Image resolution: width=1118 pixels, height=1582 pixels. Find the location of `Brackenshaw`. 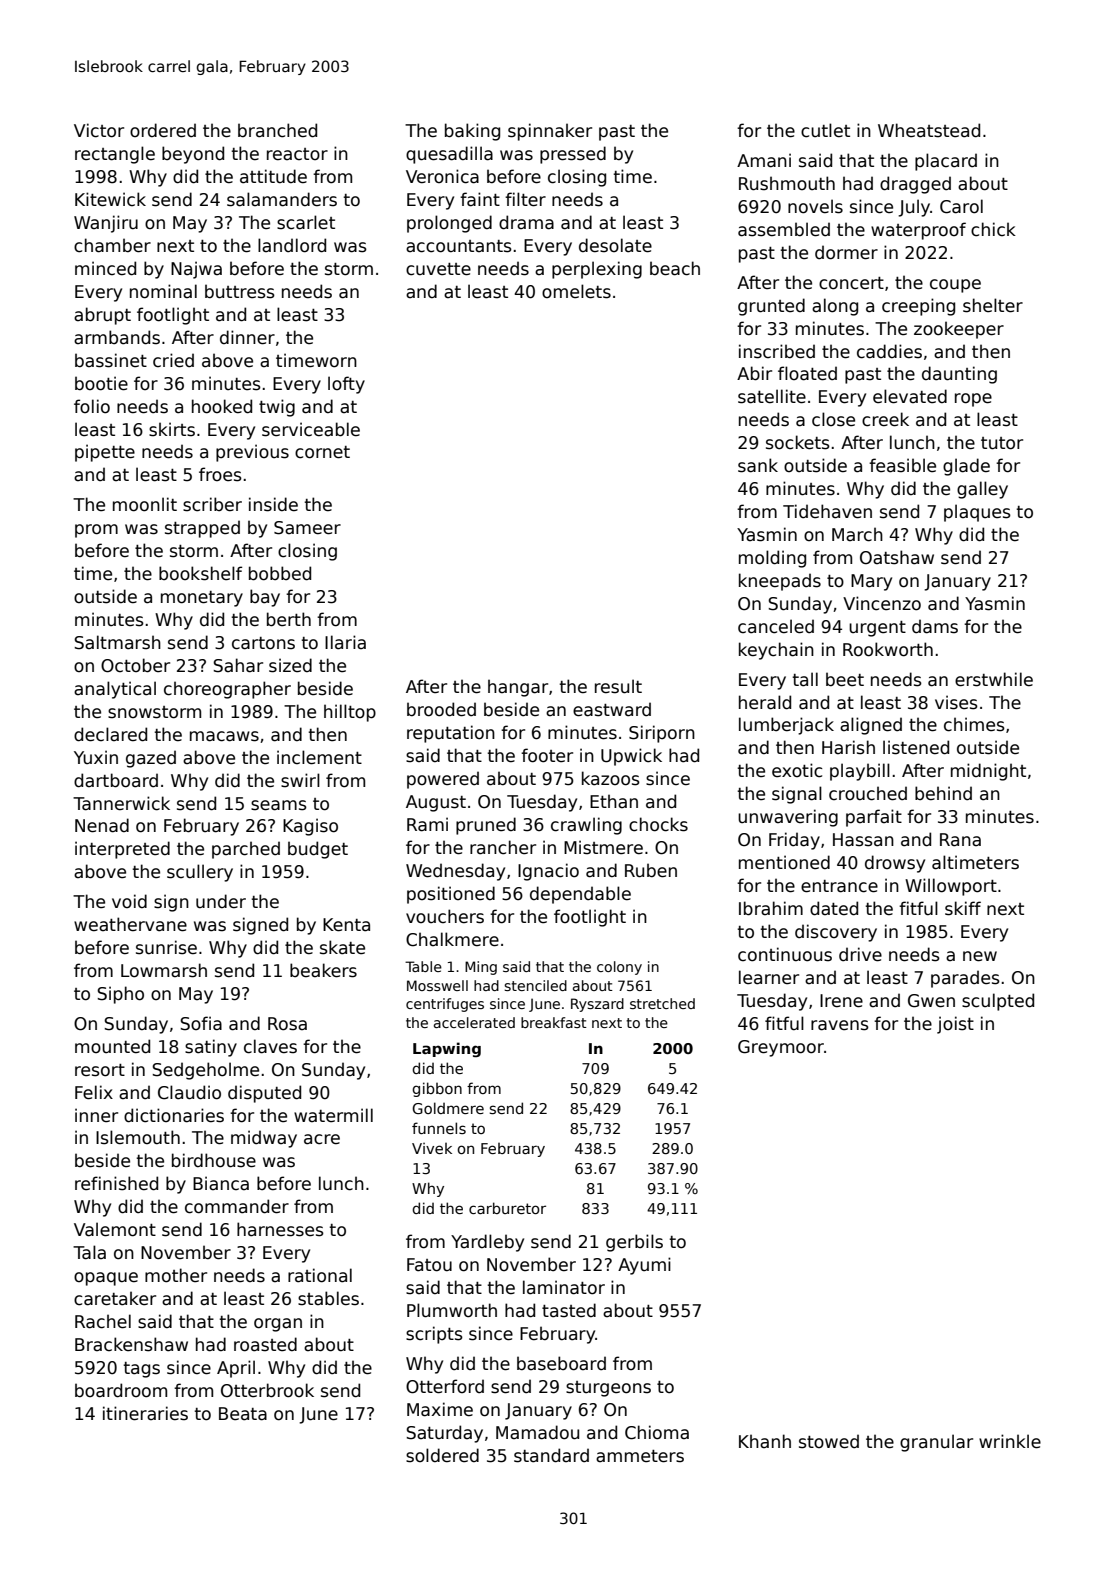

Brackenshaw is located at coordinates (131, 1344).
